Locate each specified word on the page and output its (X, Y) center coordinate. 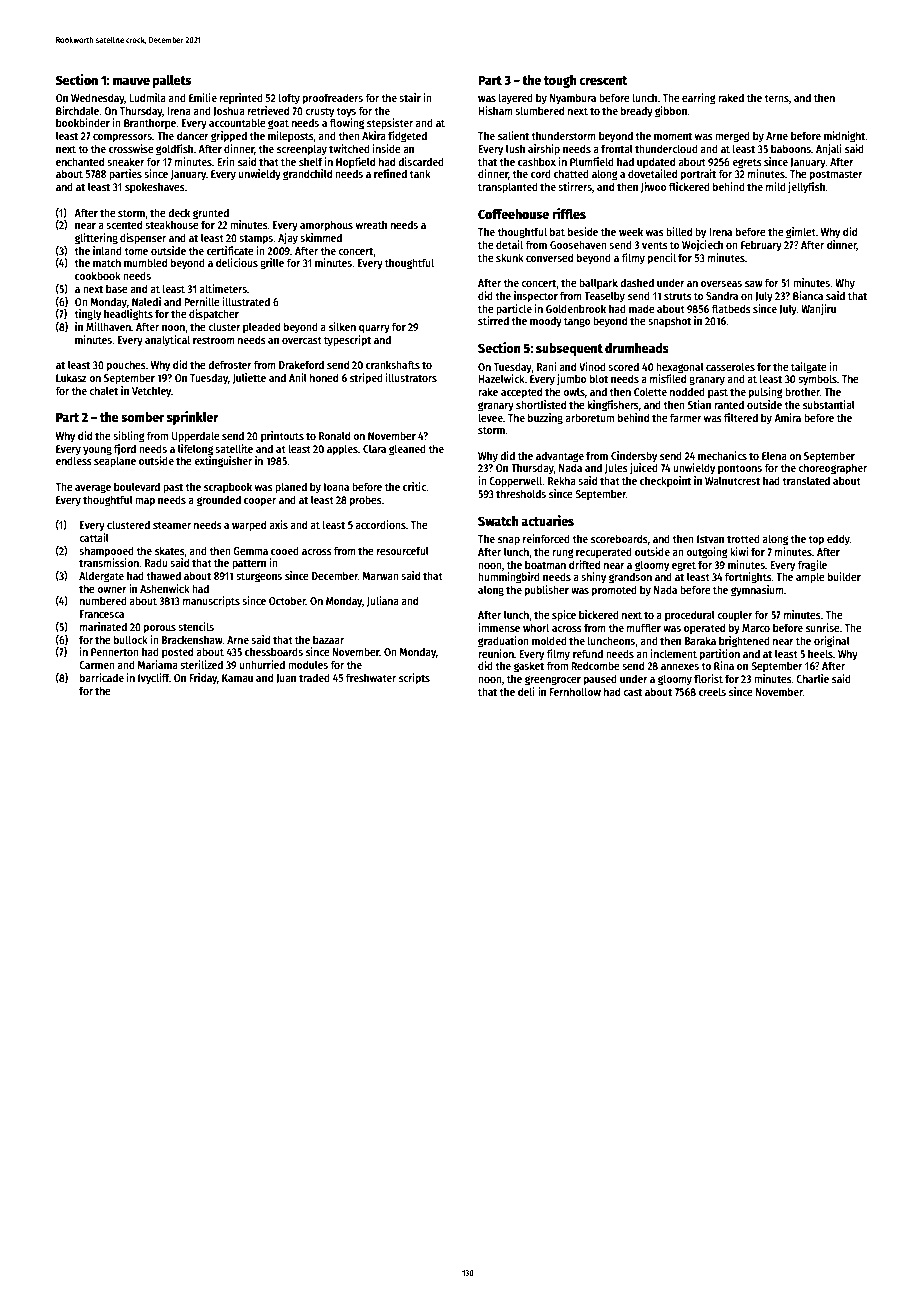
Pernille (202, 301)
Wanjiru (818, 309)
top (816, 540)
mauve (131, 81)
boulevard (137, 486)
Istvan (710, 539)
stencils (196, 626)
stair (410, 97)
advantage (560, 457)
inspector (536, 297)
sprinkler (193, 418)
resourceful (403, 550)
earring (699, 99)
